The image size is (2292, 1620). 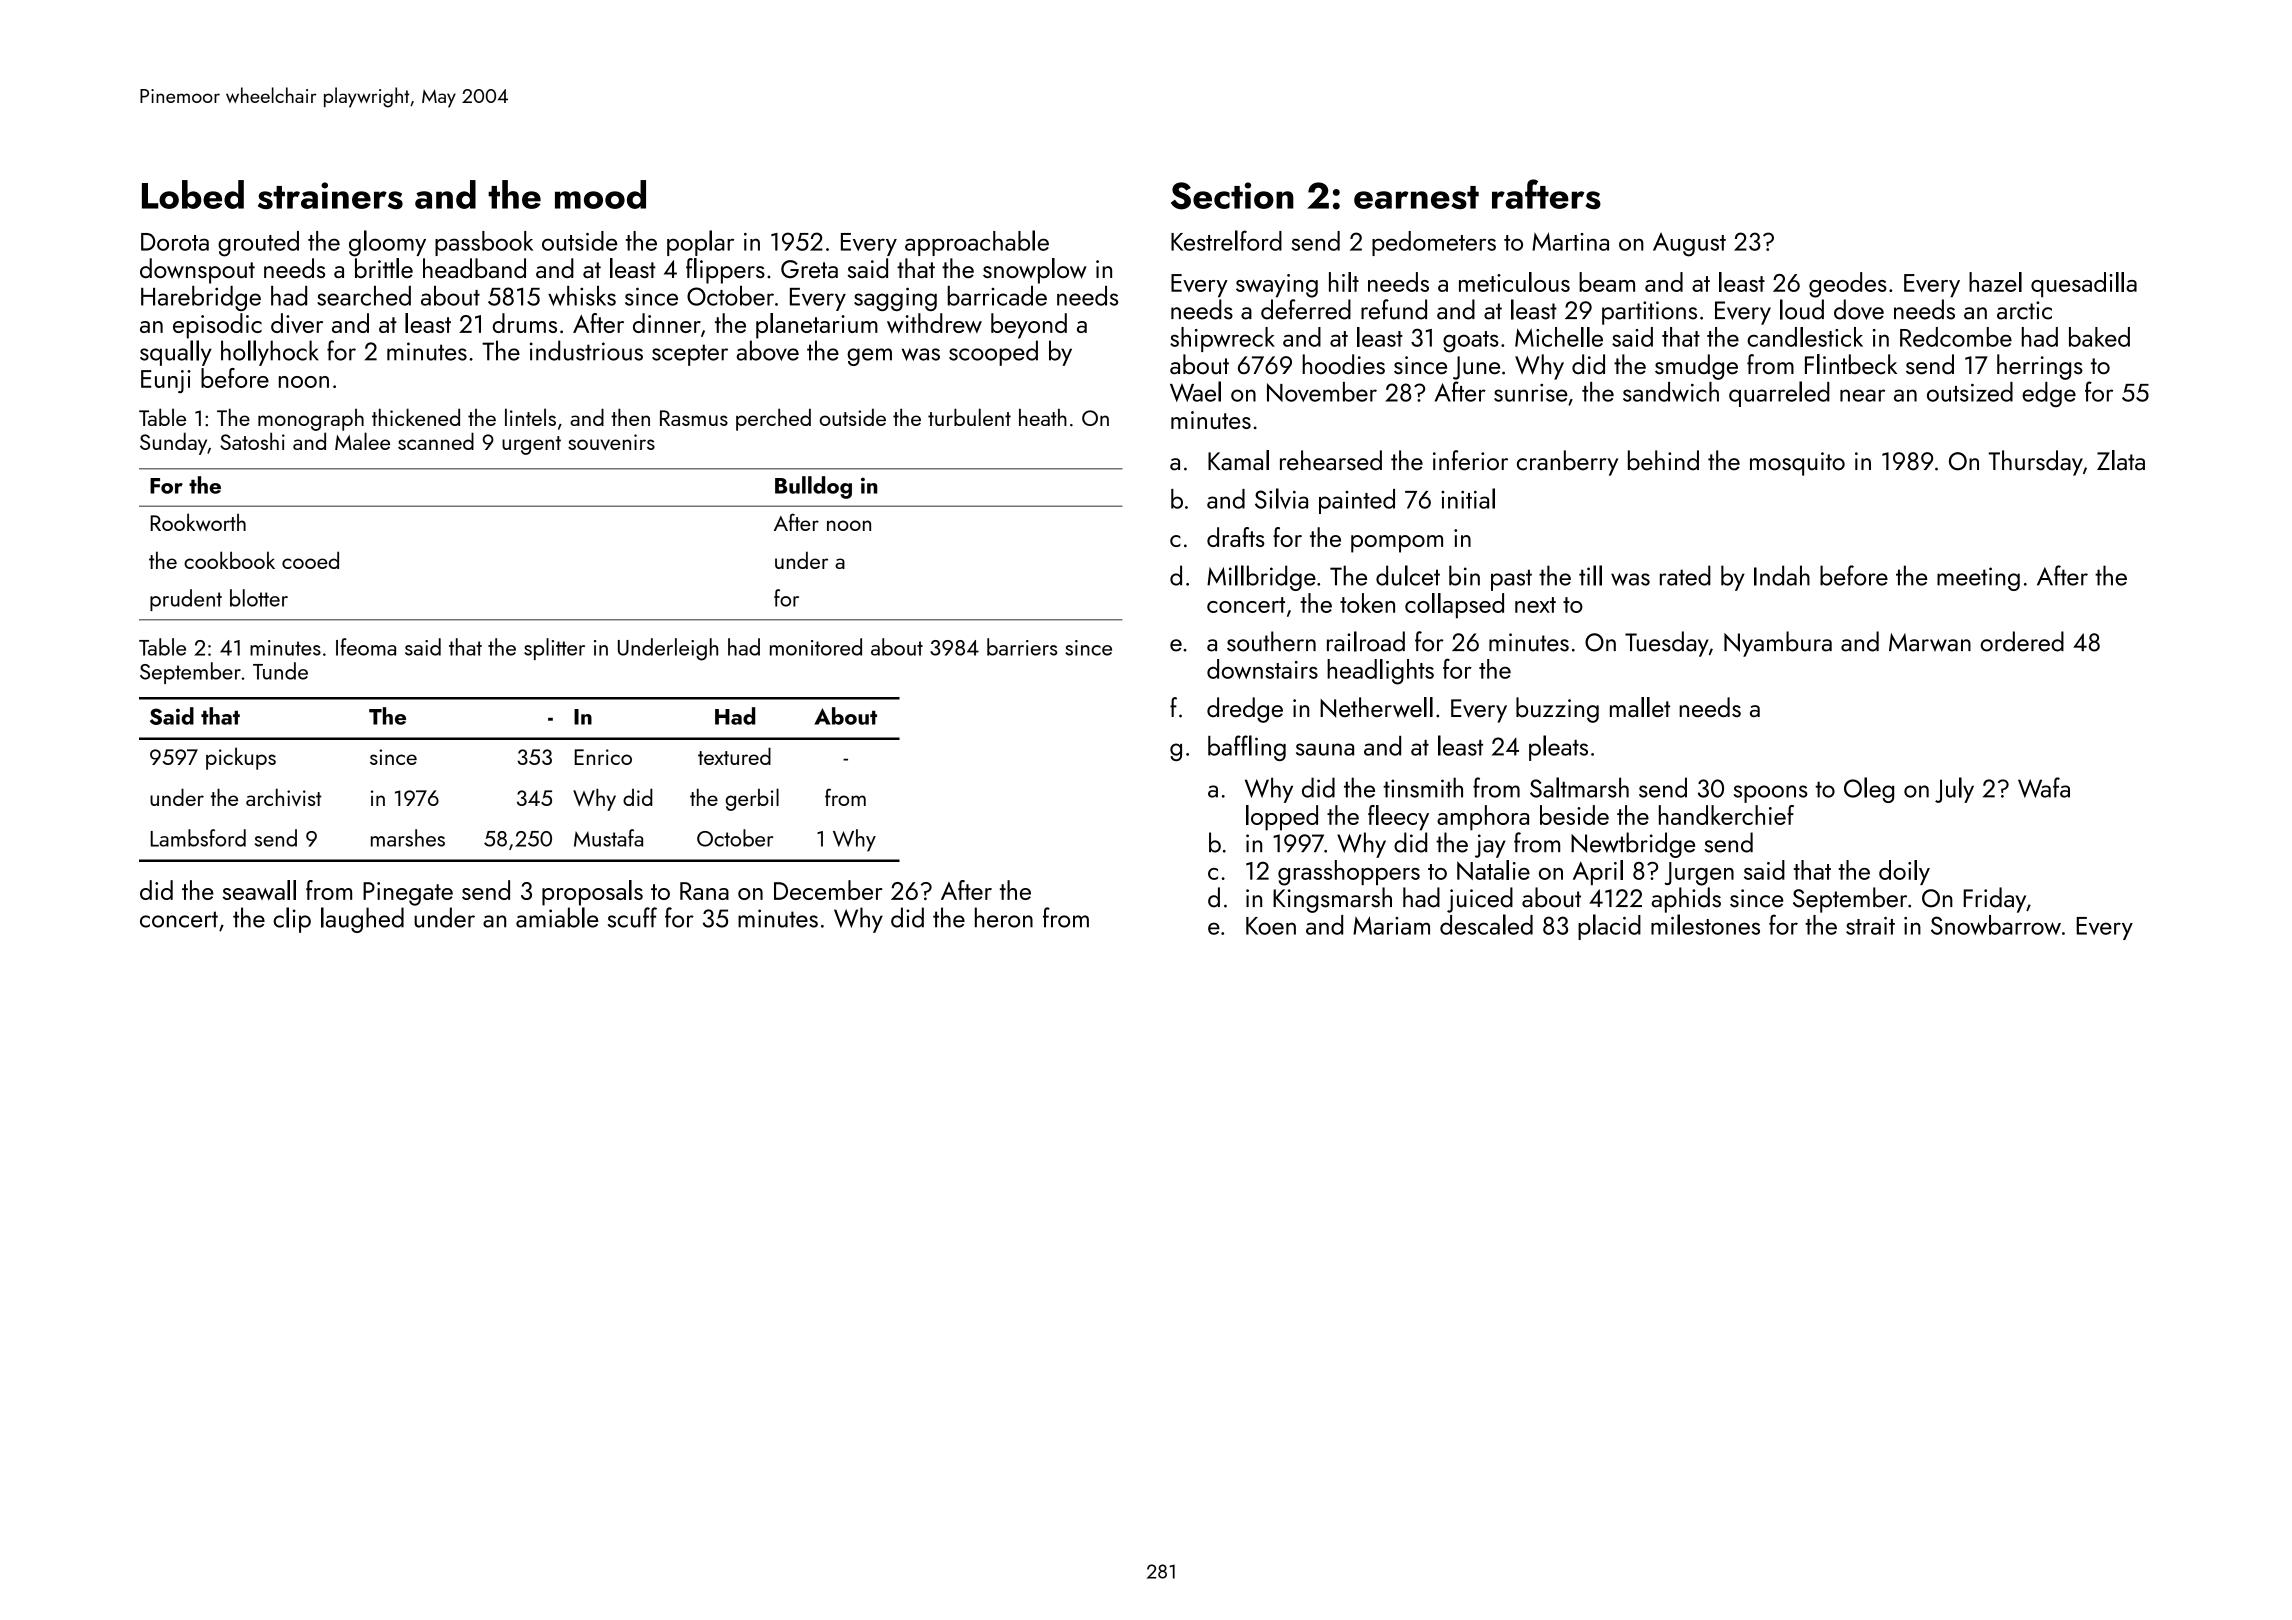 I want to click on Kestrelford, so click(x=1226, y=240).
